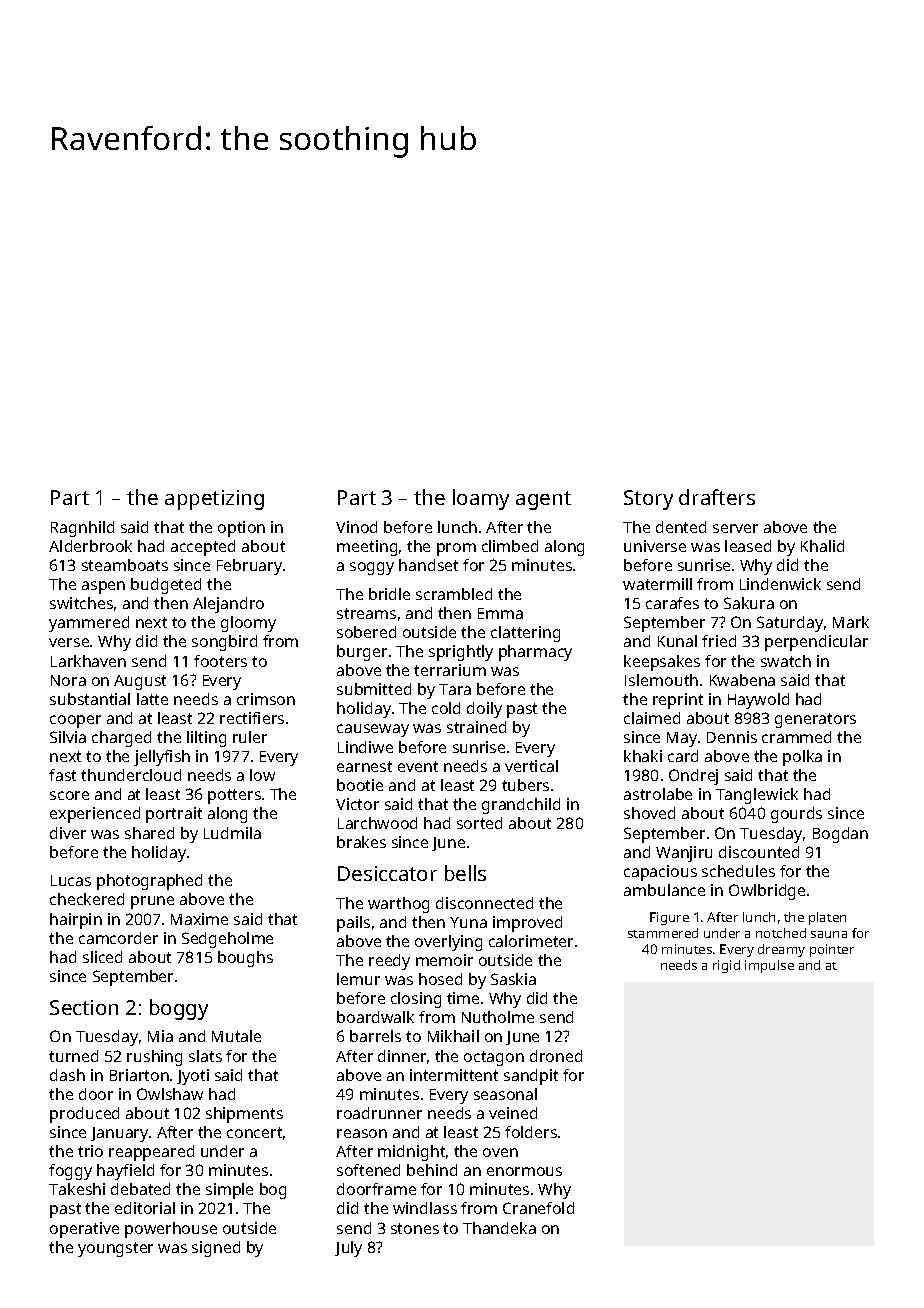 The width and height of the image is (924, 1308). Describe the element at coordinates (102, 957) in the image. I see `sliced` at that location.
